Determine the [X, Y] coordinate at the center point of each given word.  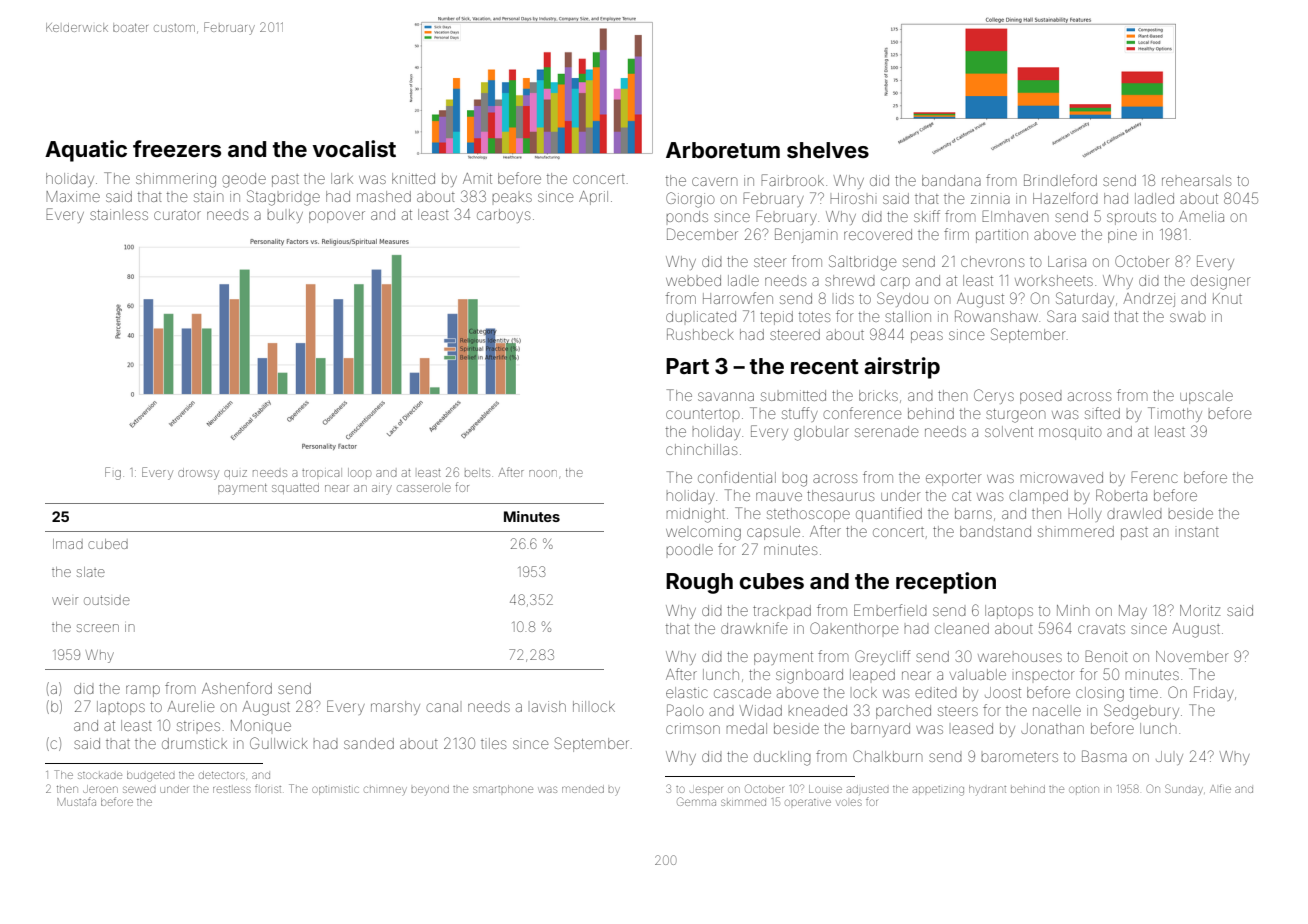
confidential [737, 477]
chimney [385, 790]
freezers [177, 148]
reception [946, 583]
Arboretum [723, 150]
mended [583, 789]
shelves [828, 150]
